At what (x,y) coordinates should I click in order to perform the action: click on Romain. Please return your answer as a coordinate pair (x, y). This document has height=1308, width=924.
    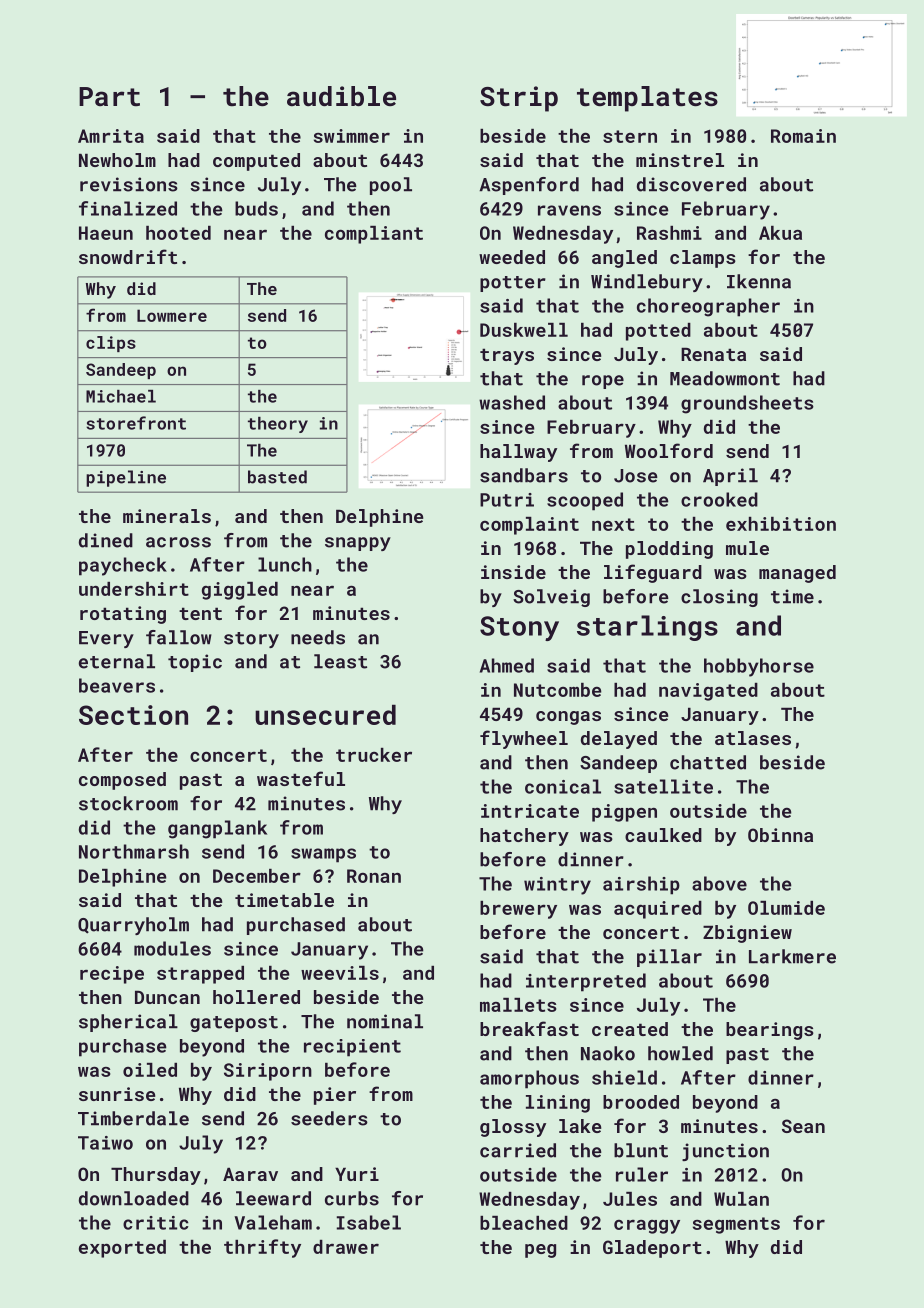
    Looking at the image, I should click on (803, 136).
